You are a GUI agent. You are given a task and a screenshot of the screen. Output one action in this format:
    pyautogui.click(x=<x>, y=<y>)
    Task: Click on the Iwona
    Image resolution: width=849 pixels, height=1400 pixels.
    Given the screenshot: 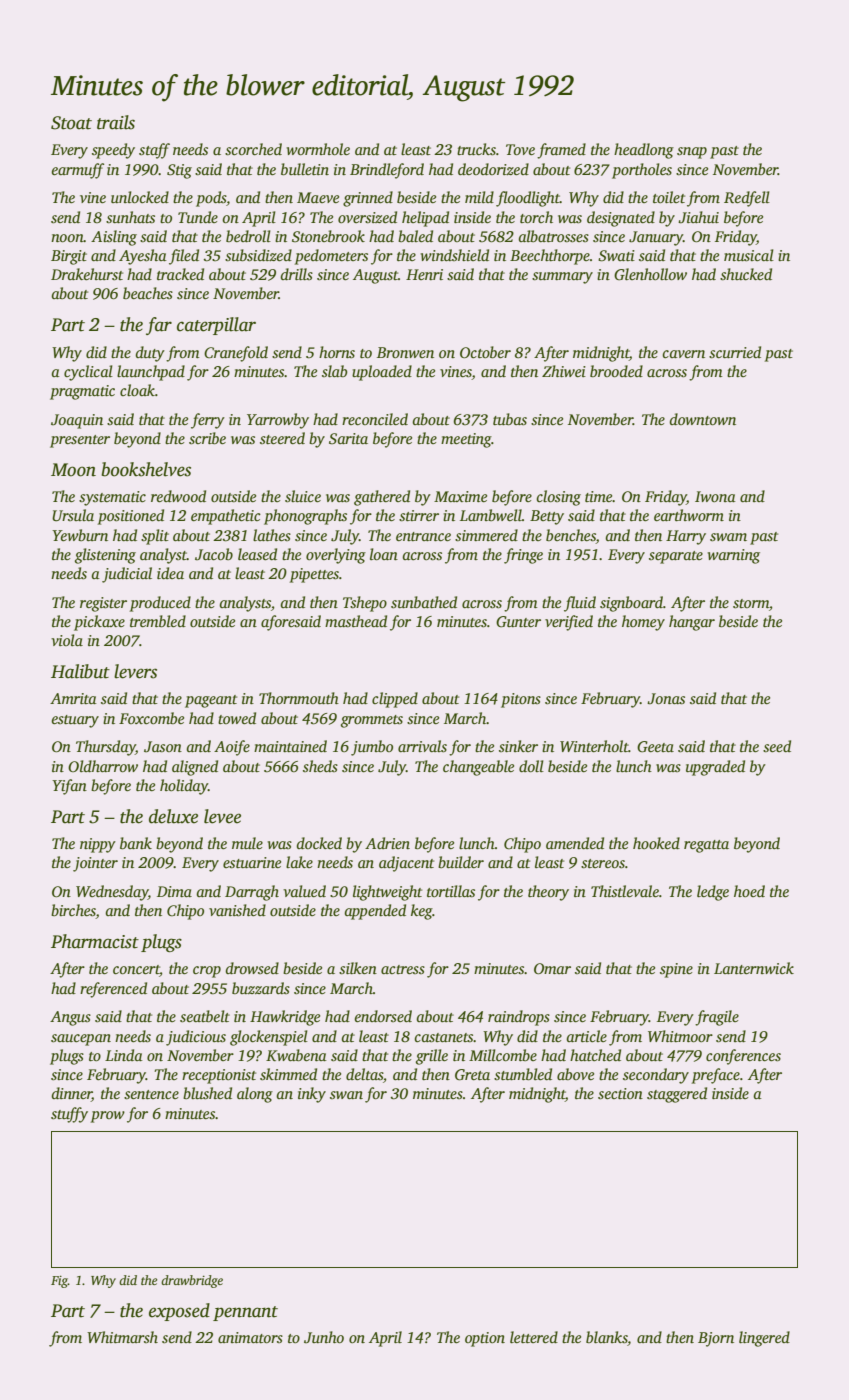 What is the action you would take?
    pyautogui.click(x=715, y=496)
